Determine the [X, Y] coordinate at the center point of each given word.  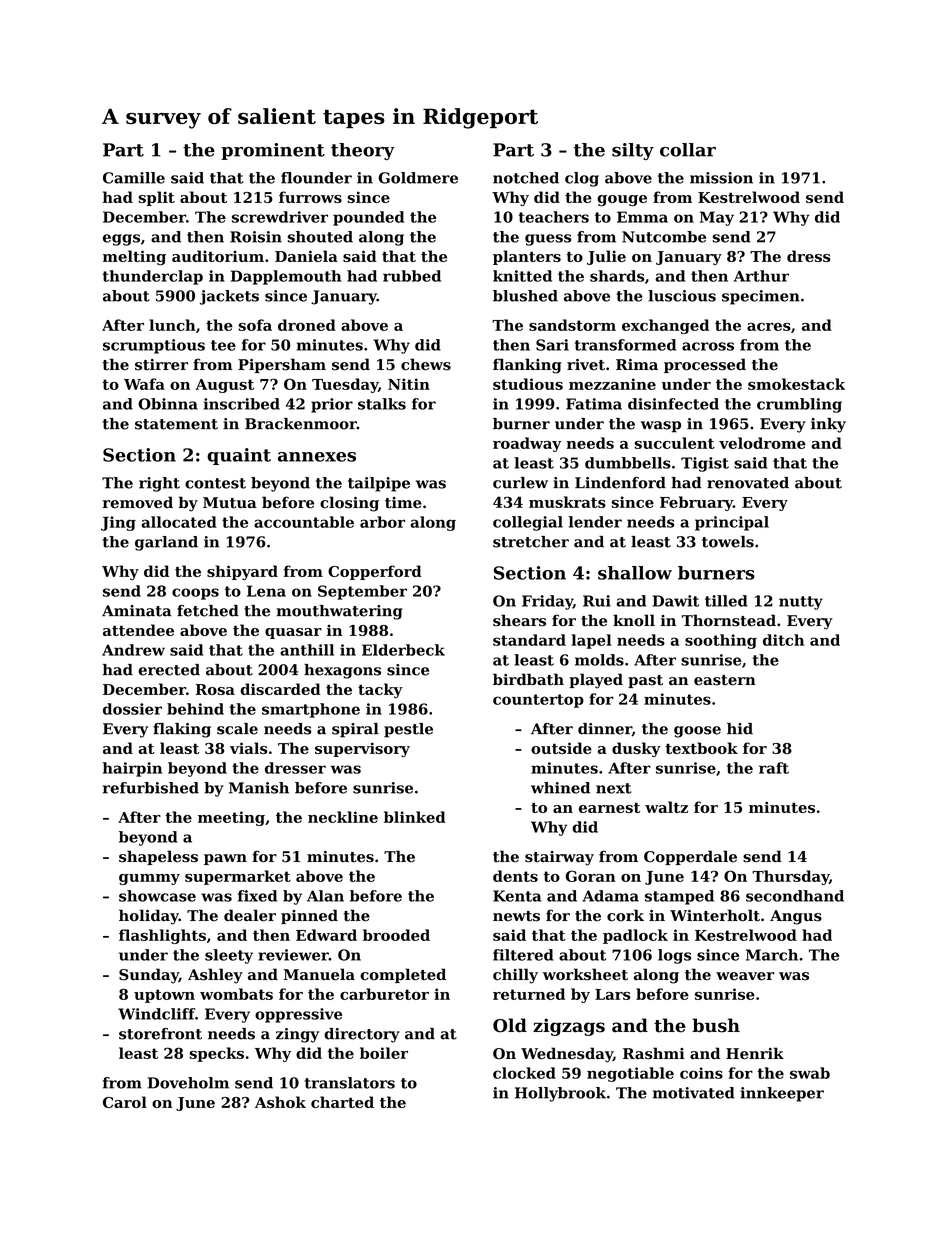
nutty [801, 603]
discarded [280, 689]
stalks [382, 404]
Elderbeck [403, 650]
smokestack [796, 384]
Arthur [761, 276]
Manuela [319, 974]
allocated [179, 522]
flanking [527, 366]
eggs [121, 240]
